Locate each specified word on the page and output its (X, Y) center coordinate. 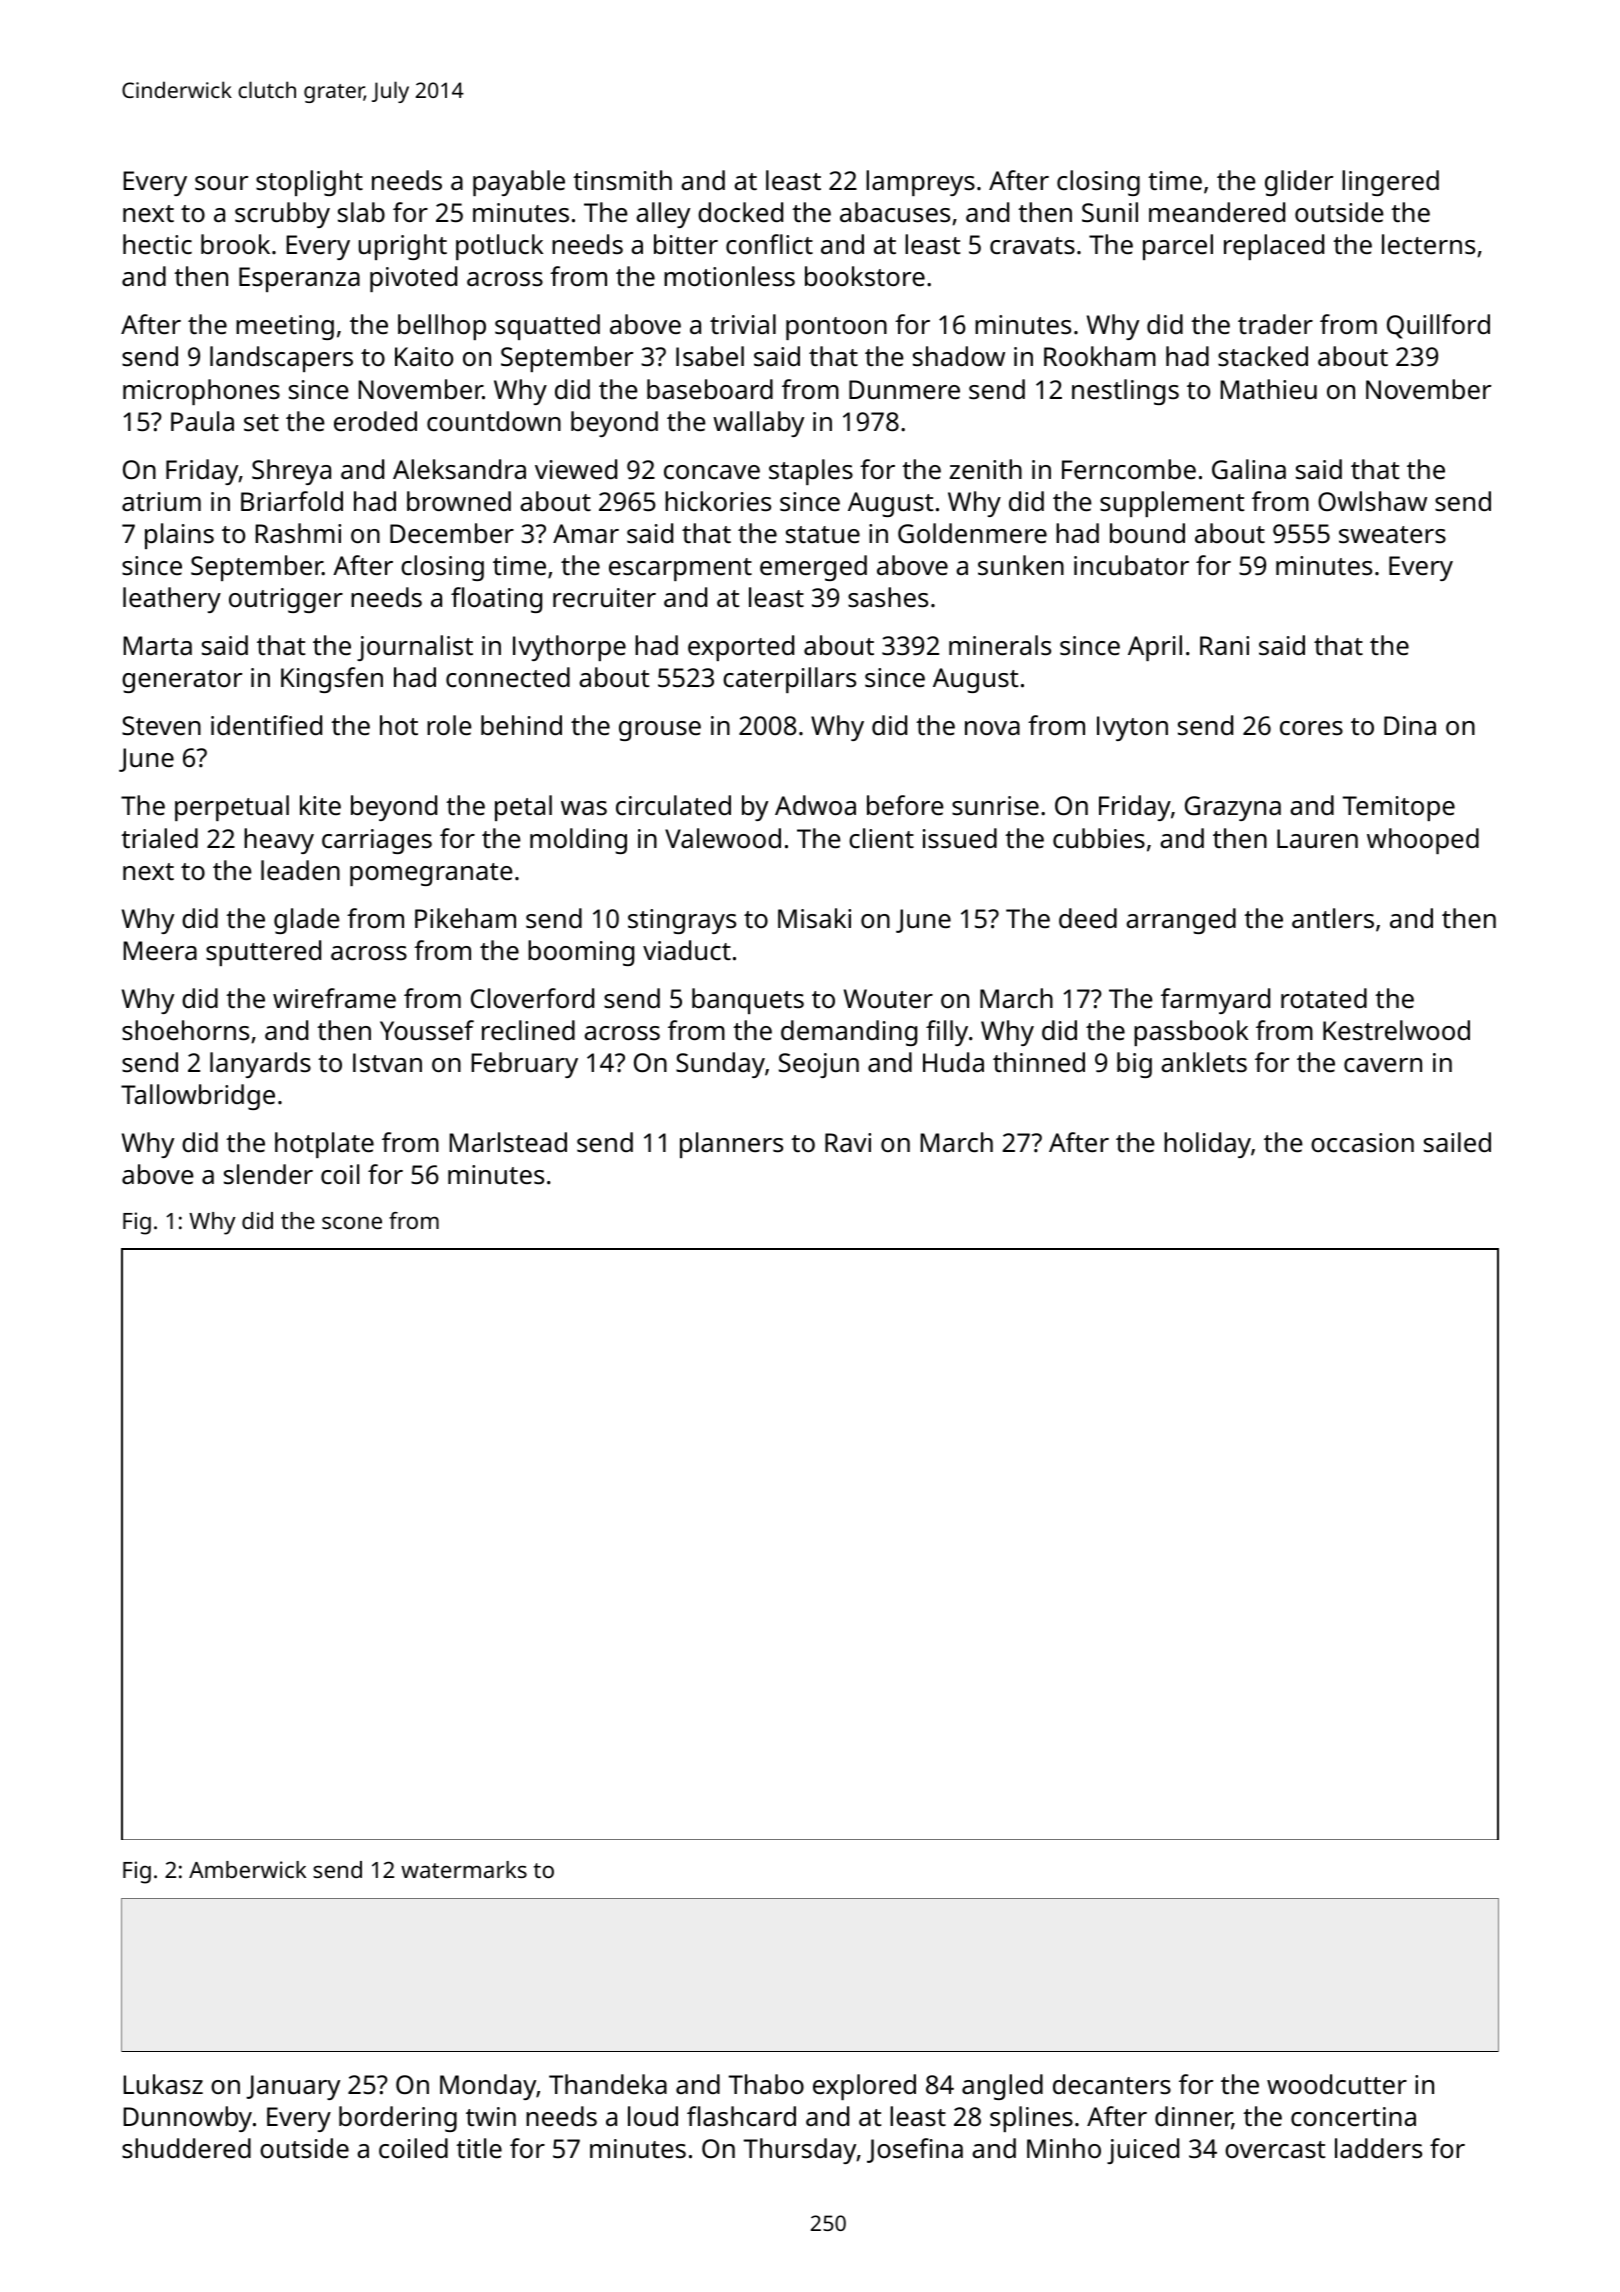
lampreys (920, 183)
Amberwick (247, 1869)
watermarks (464, 1869)
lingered (1390, 183)
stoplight (309, 183)
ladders (1378, 2148)
